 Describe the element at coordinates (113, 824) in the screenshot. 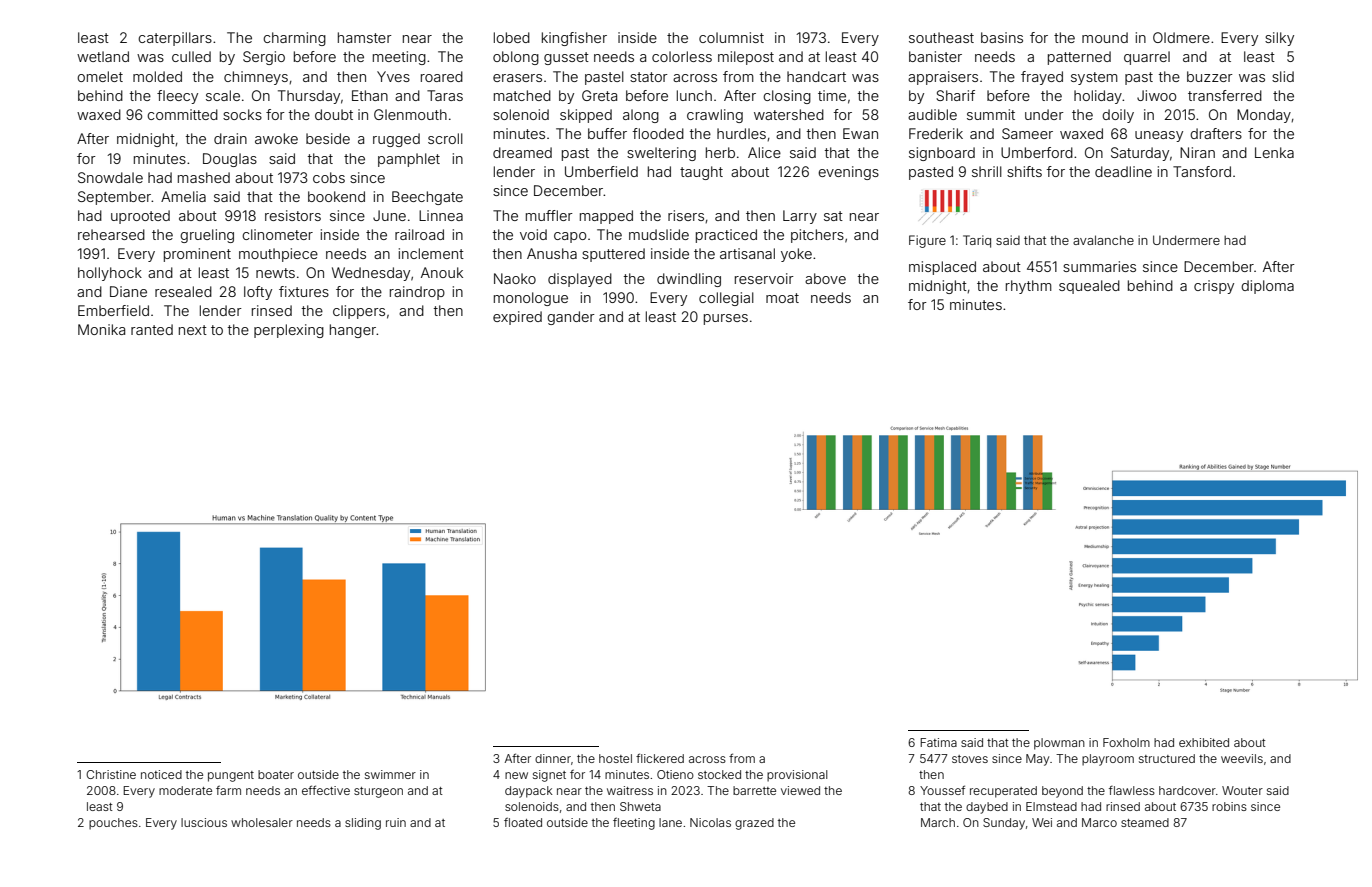

I see `pouches` at that location.
